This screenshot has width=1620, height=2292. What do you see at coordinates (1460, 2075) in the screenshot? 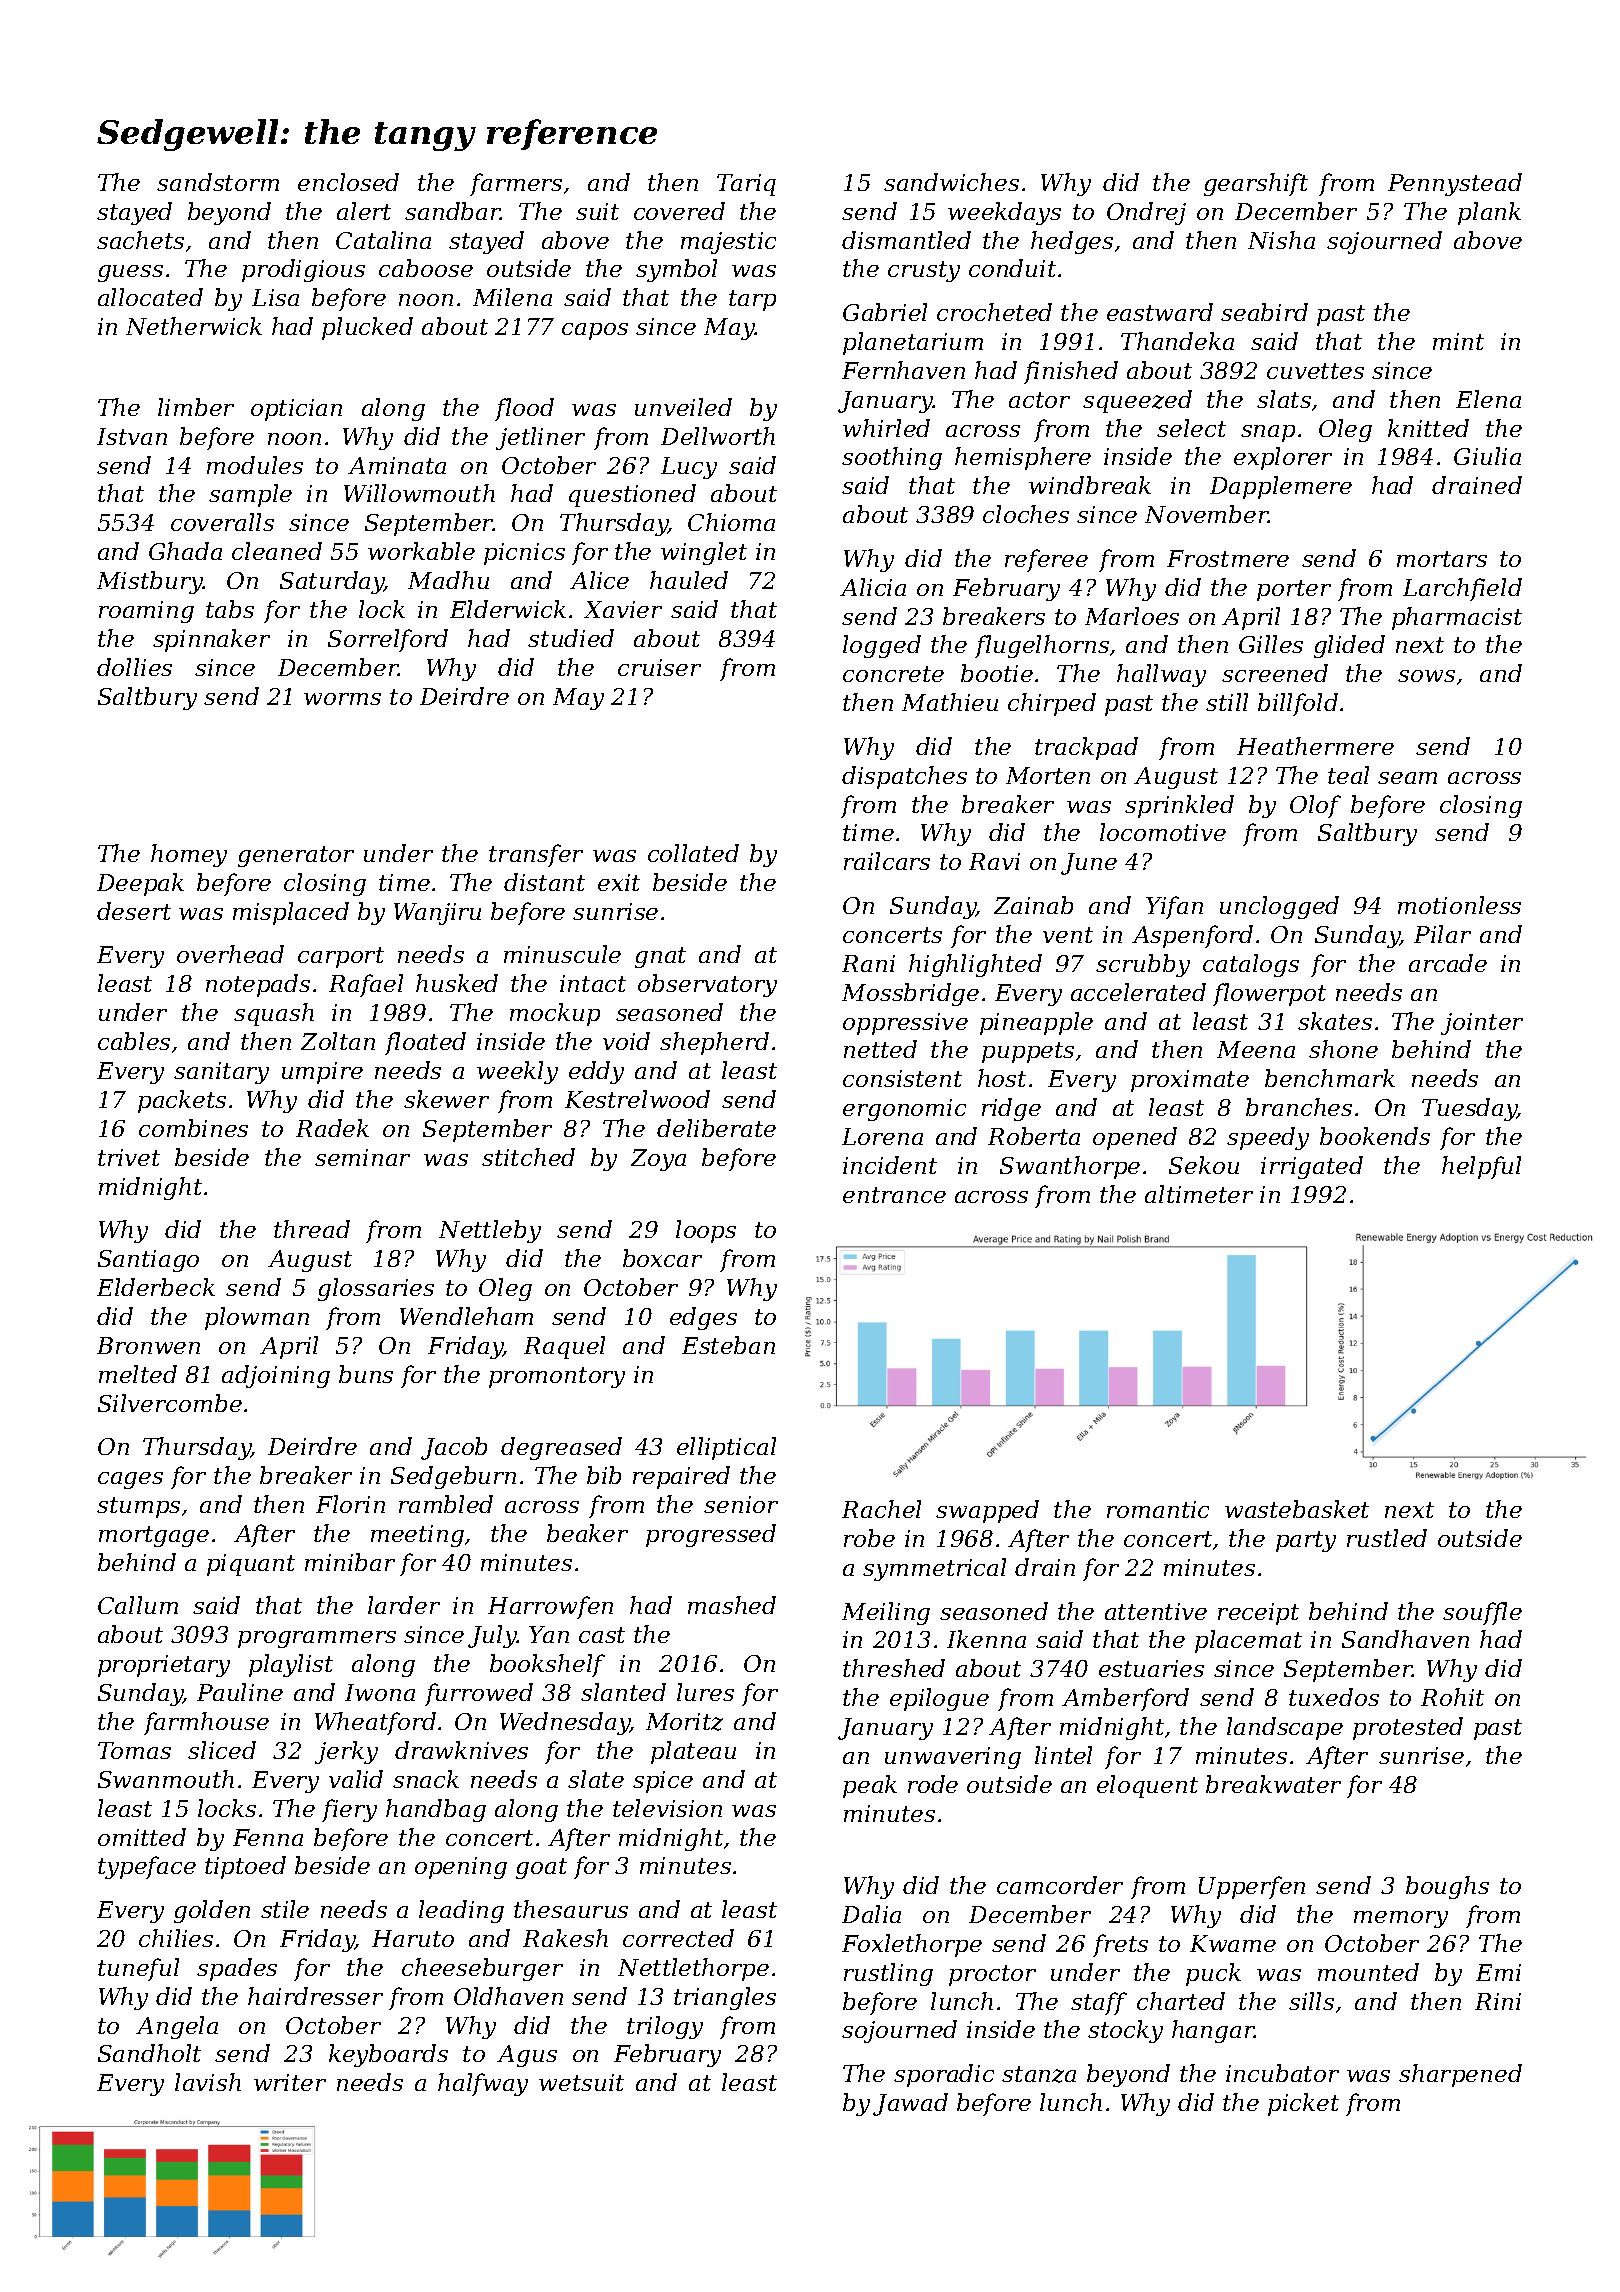
I see `sharpened` at bounding box center [1460, 2075].
